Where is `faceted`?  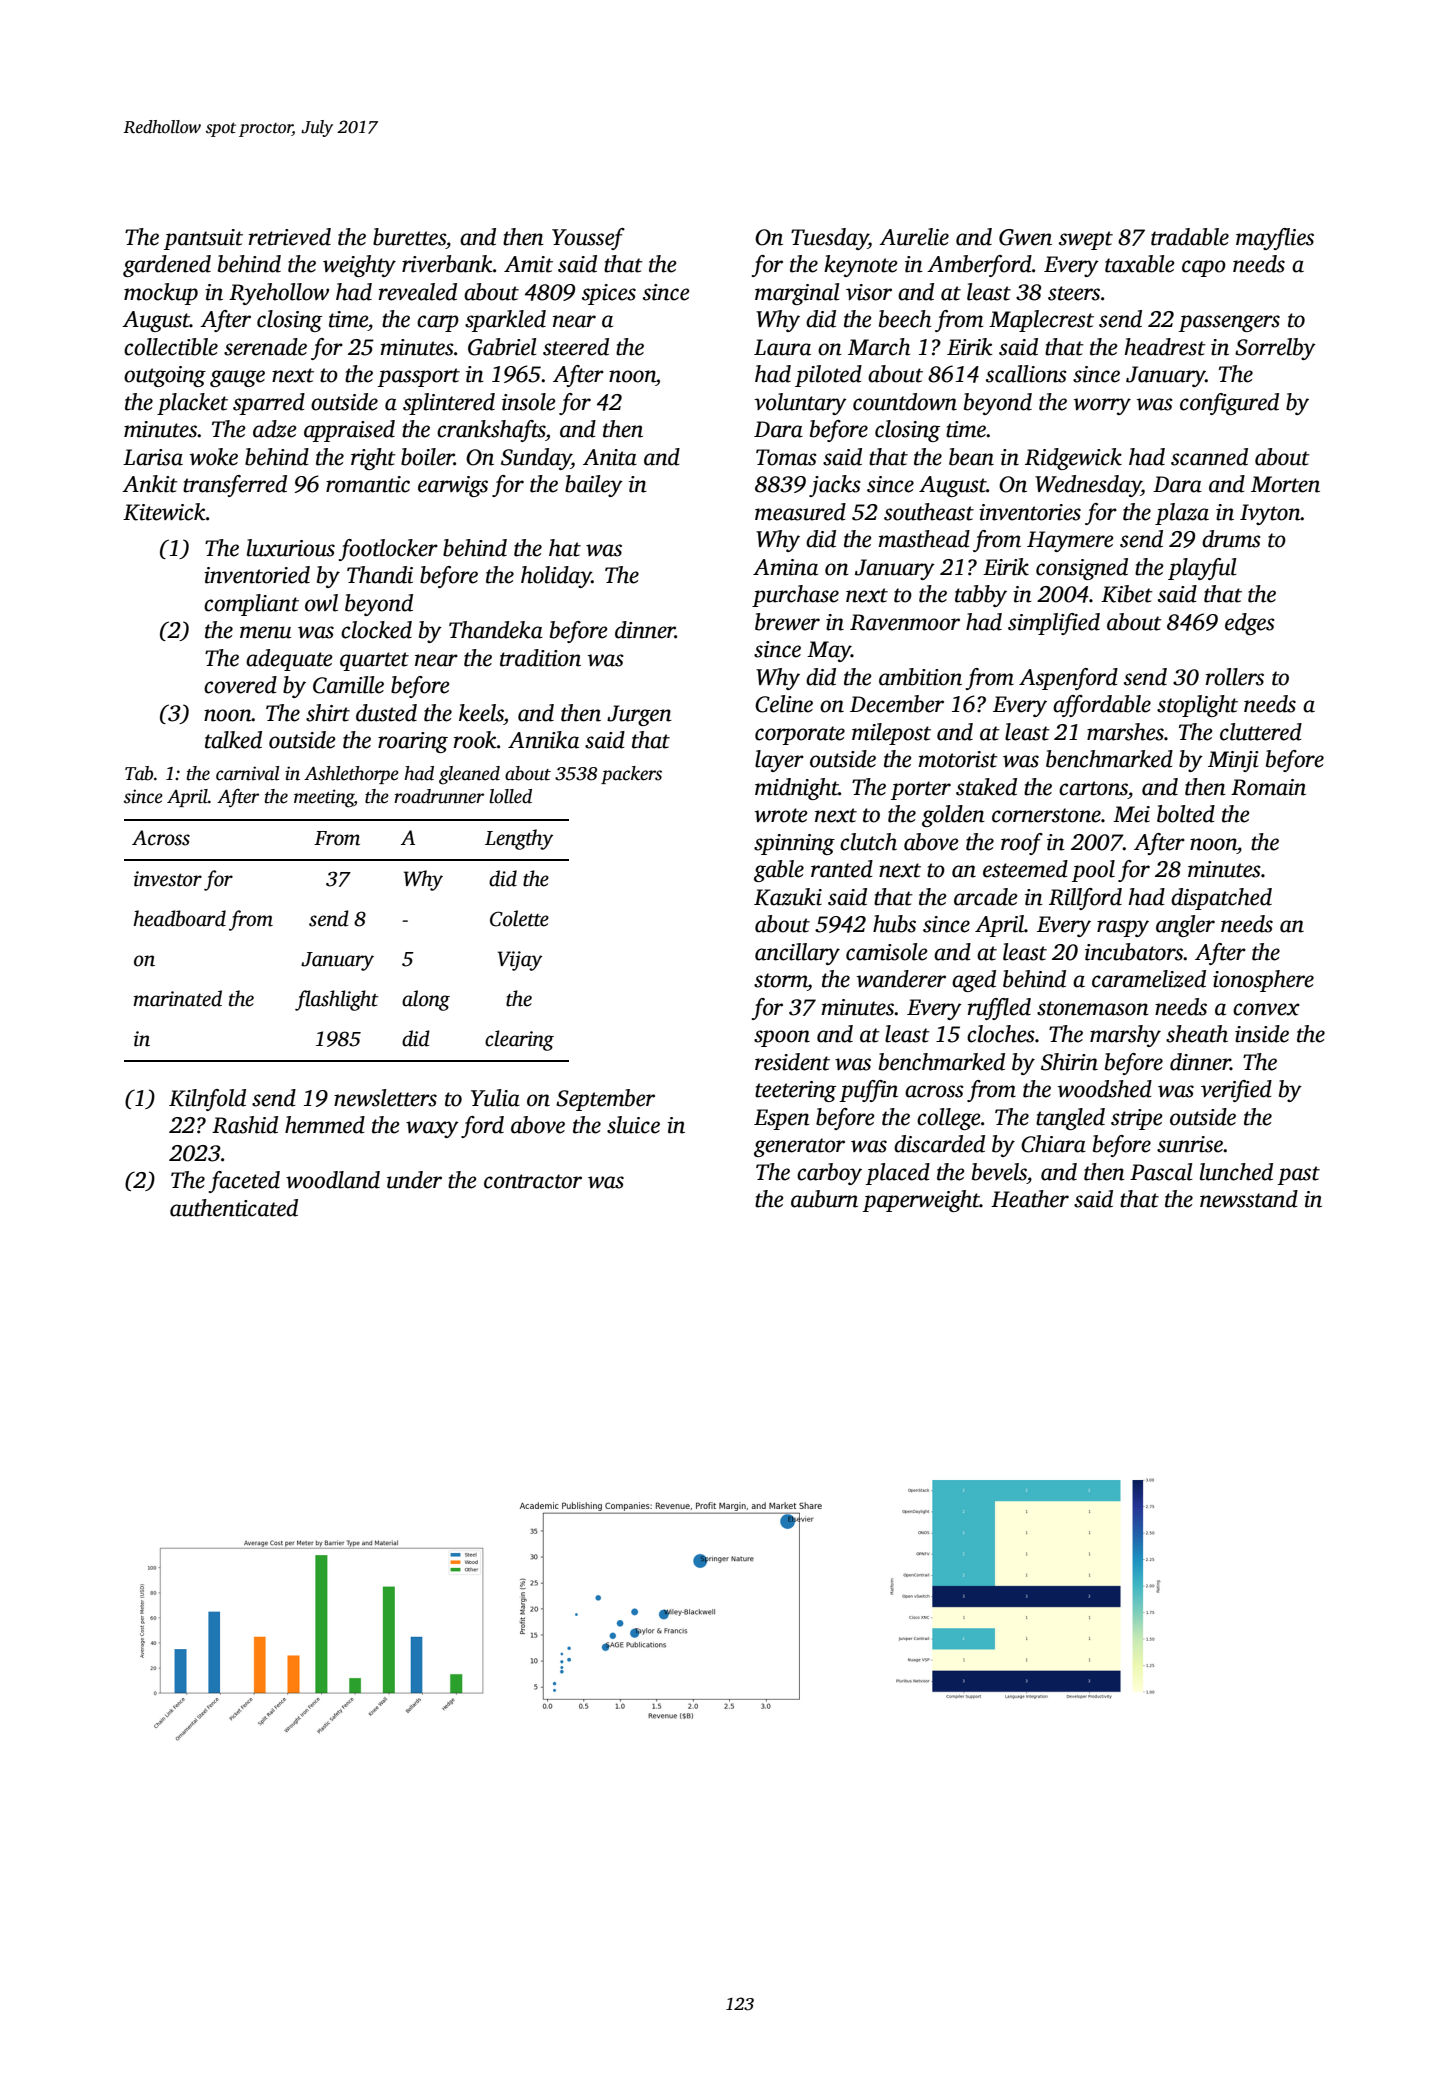 faceted is located at coordinates (244, 1182).
